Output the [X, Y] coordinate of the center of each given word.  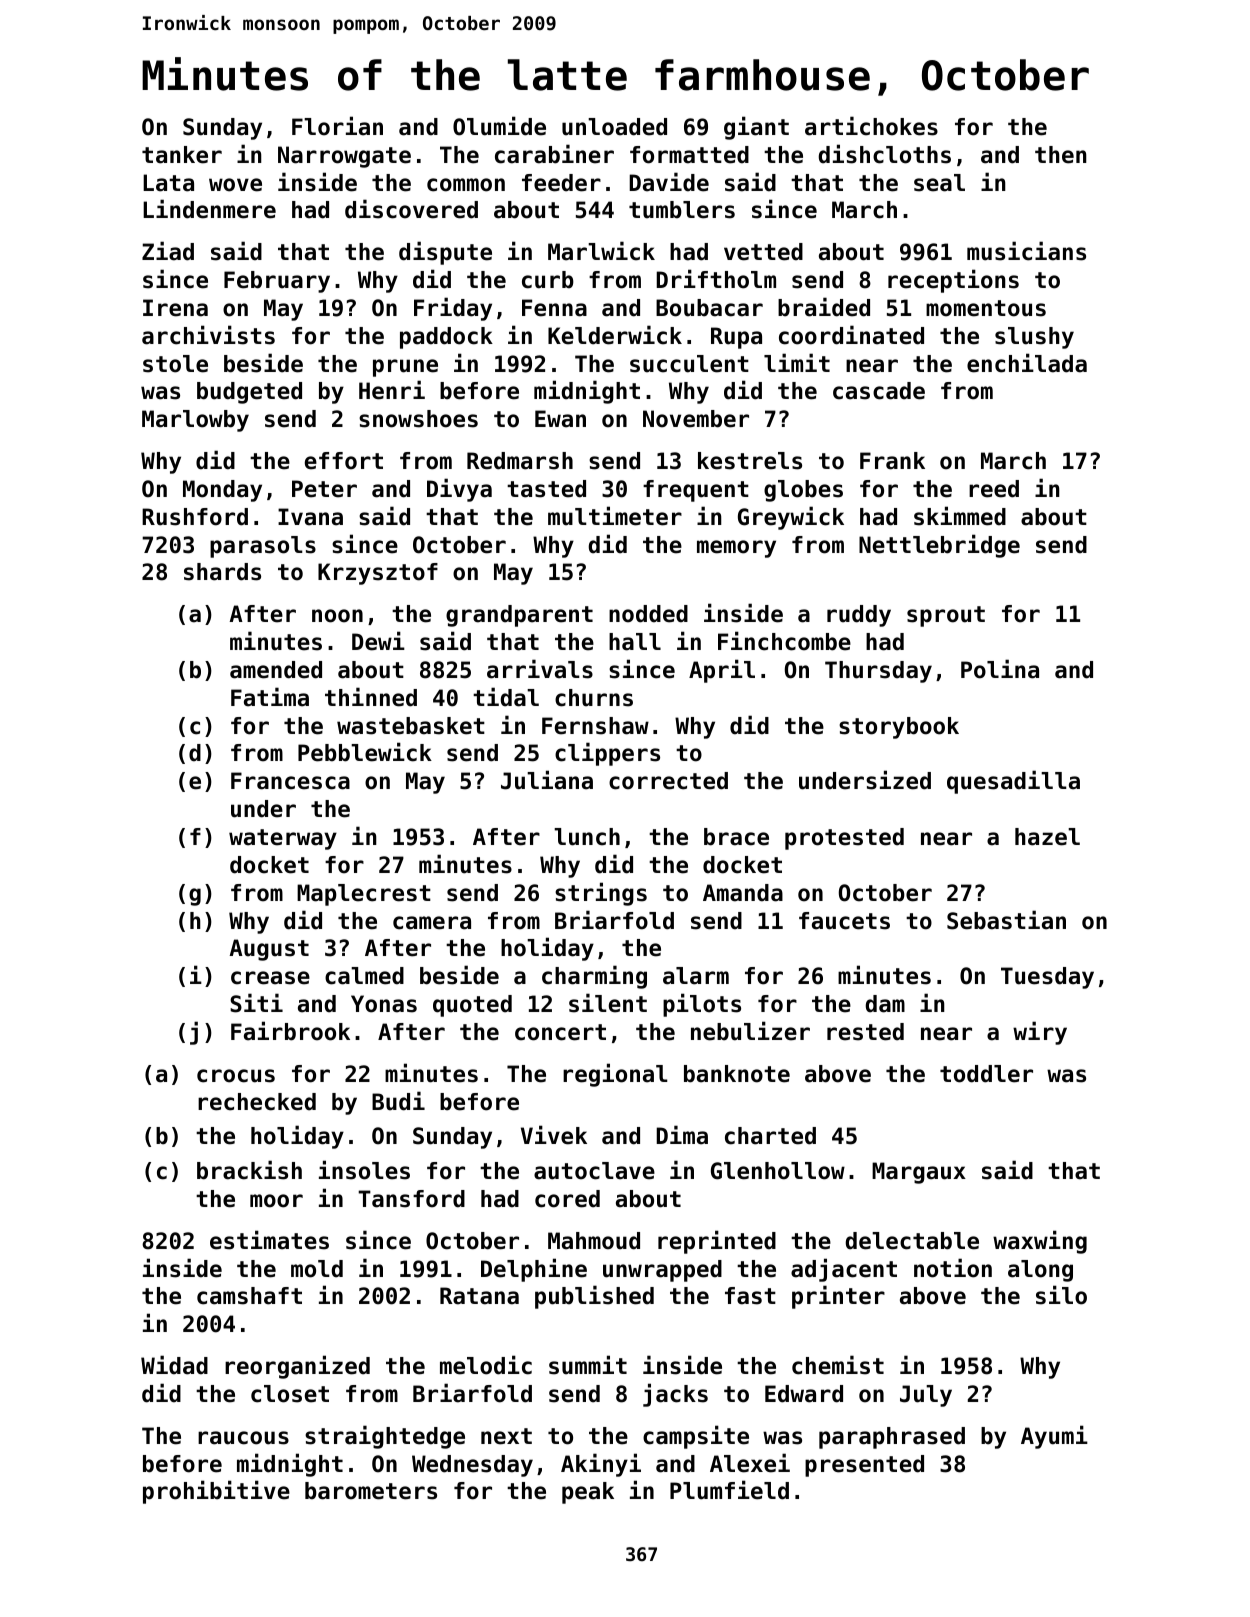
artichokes [871, 126]
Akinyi [601, 1465]
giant [756, 128]
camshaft [249, 1296]
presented [864, 1466]
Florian [337, 126]
